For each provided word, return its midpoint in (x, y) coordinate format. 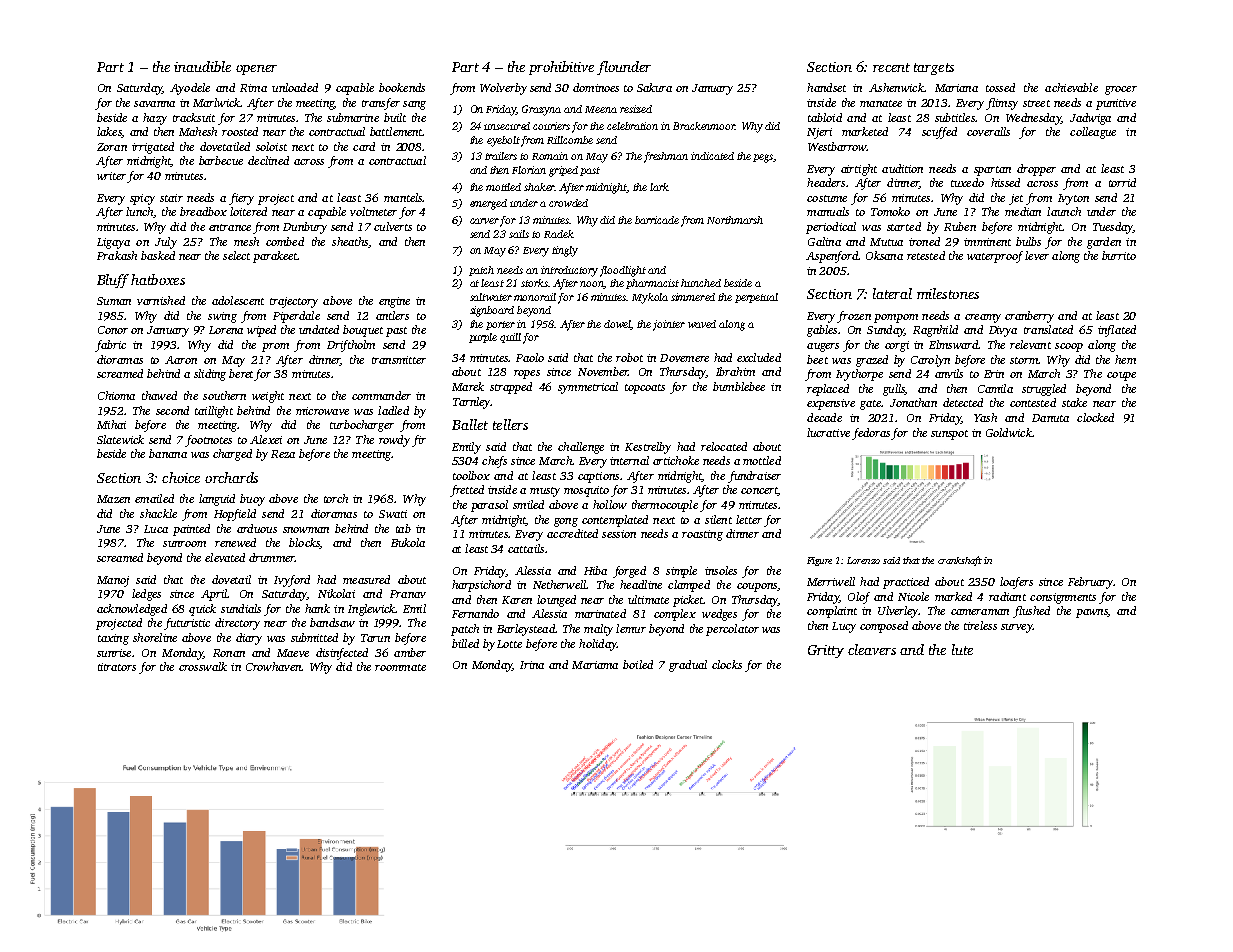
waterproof (995, 257)
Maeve (293, 653)
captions (598, 477)
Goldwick (1009, 432)
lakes (109, 132)
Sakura (654, 87)
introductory (569, 271)
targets (934, 69)
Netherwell (559, 584)
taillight (214, 412)
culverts (393, 226)
